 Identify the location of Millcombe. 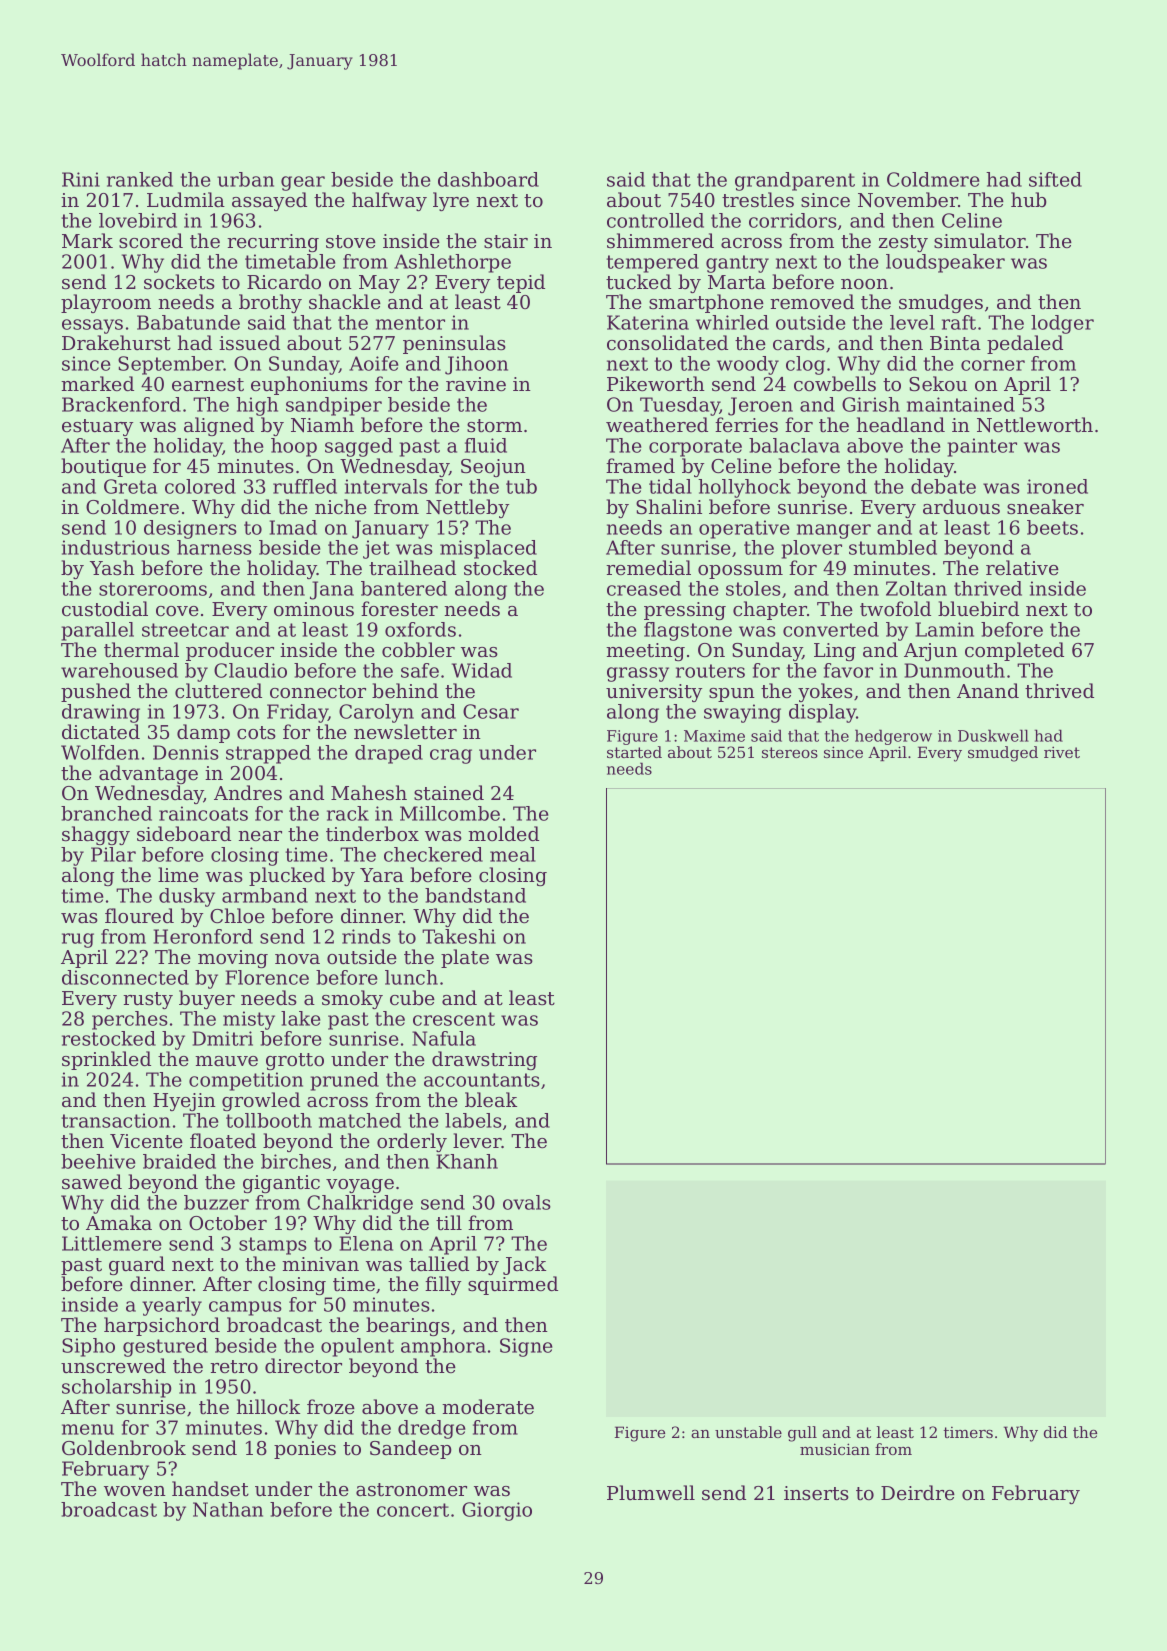
(450, 813).
